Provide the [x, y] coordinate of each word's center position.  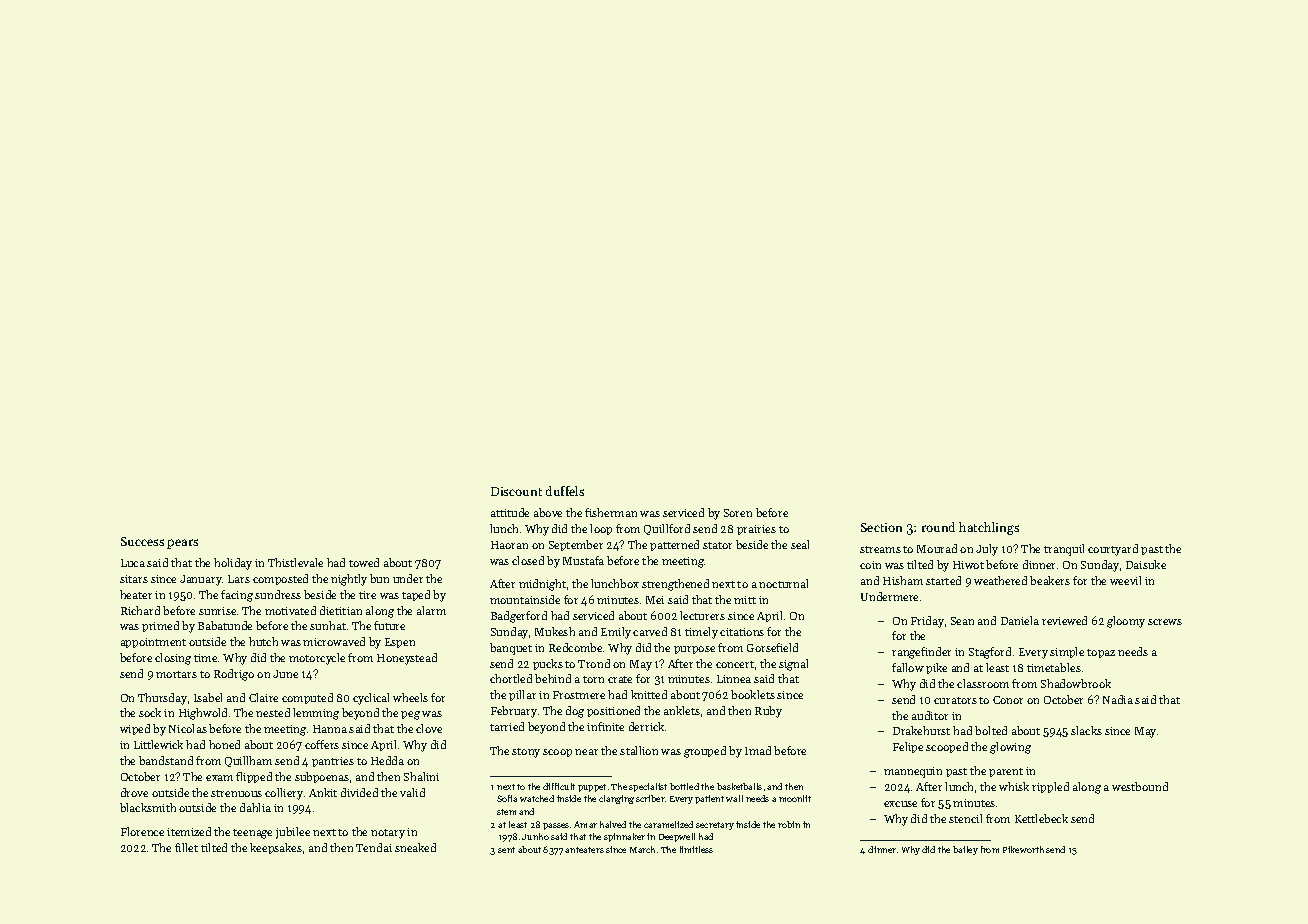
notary [388, 834]
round [938, 527]
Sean [962, 621]
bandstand [166, 760]
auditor [930, 715]
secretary [715, 826]
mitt [745, 600]
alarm [431, 610]
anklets [682, 710]
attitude [510, 512]
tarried [507, 726]
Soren [738, 513]
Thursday [162, 699]
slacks [1086, 730]
